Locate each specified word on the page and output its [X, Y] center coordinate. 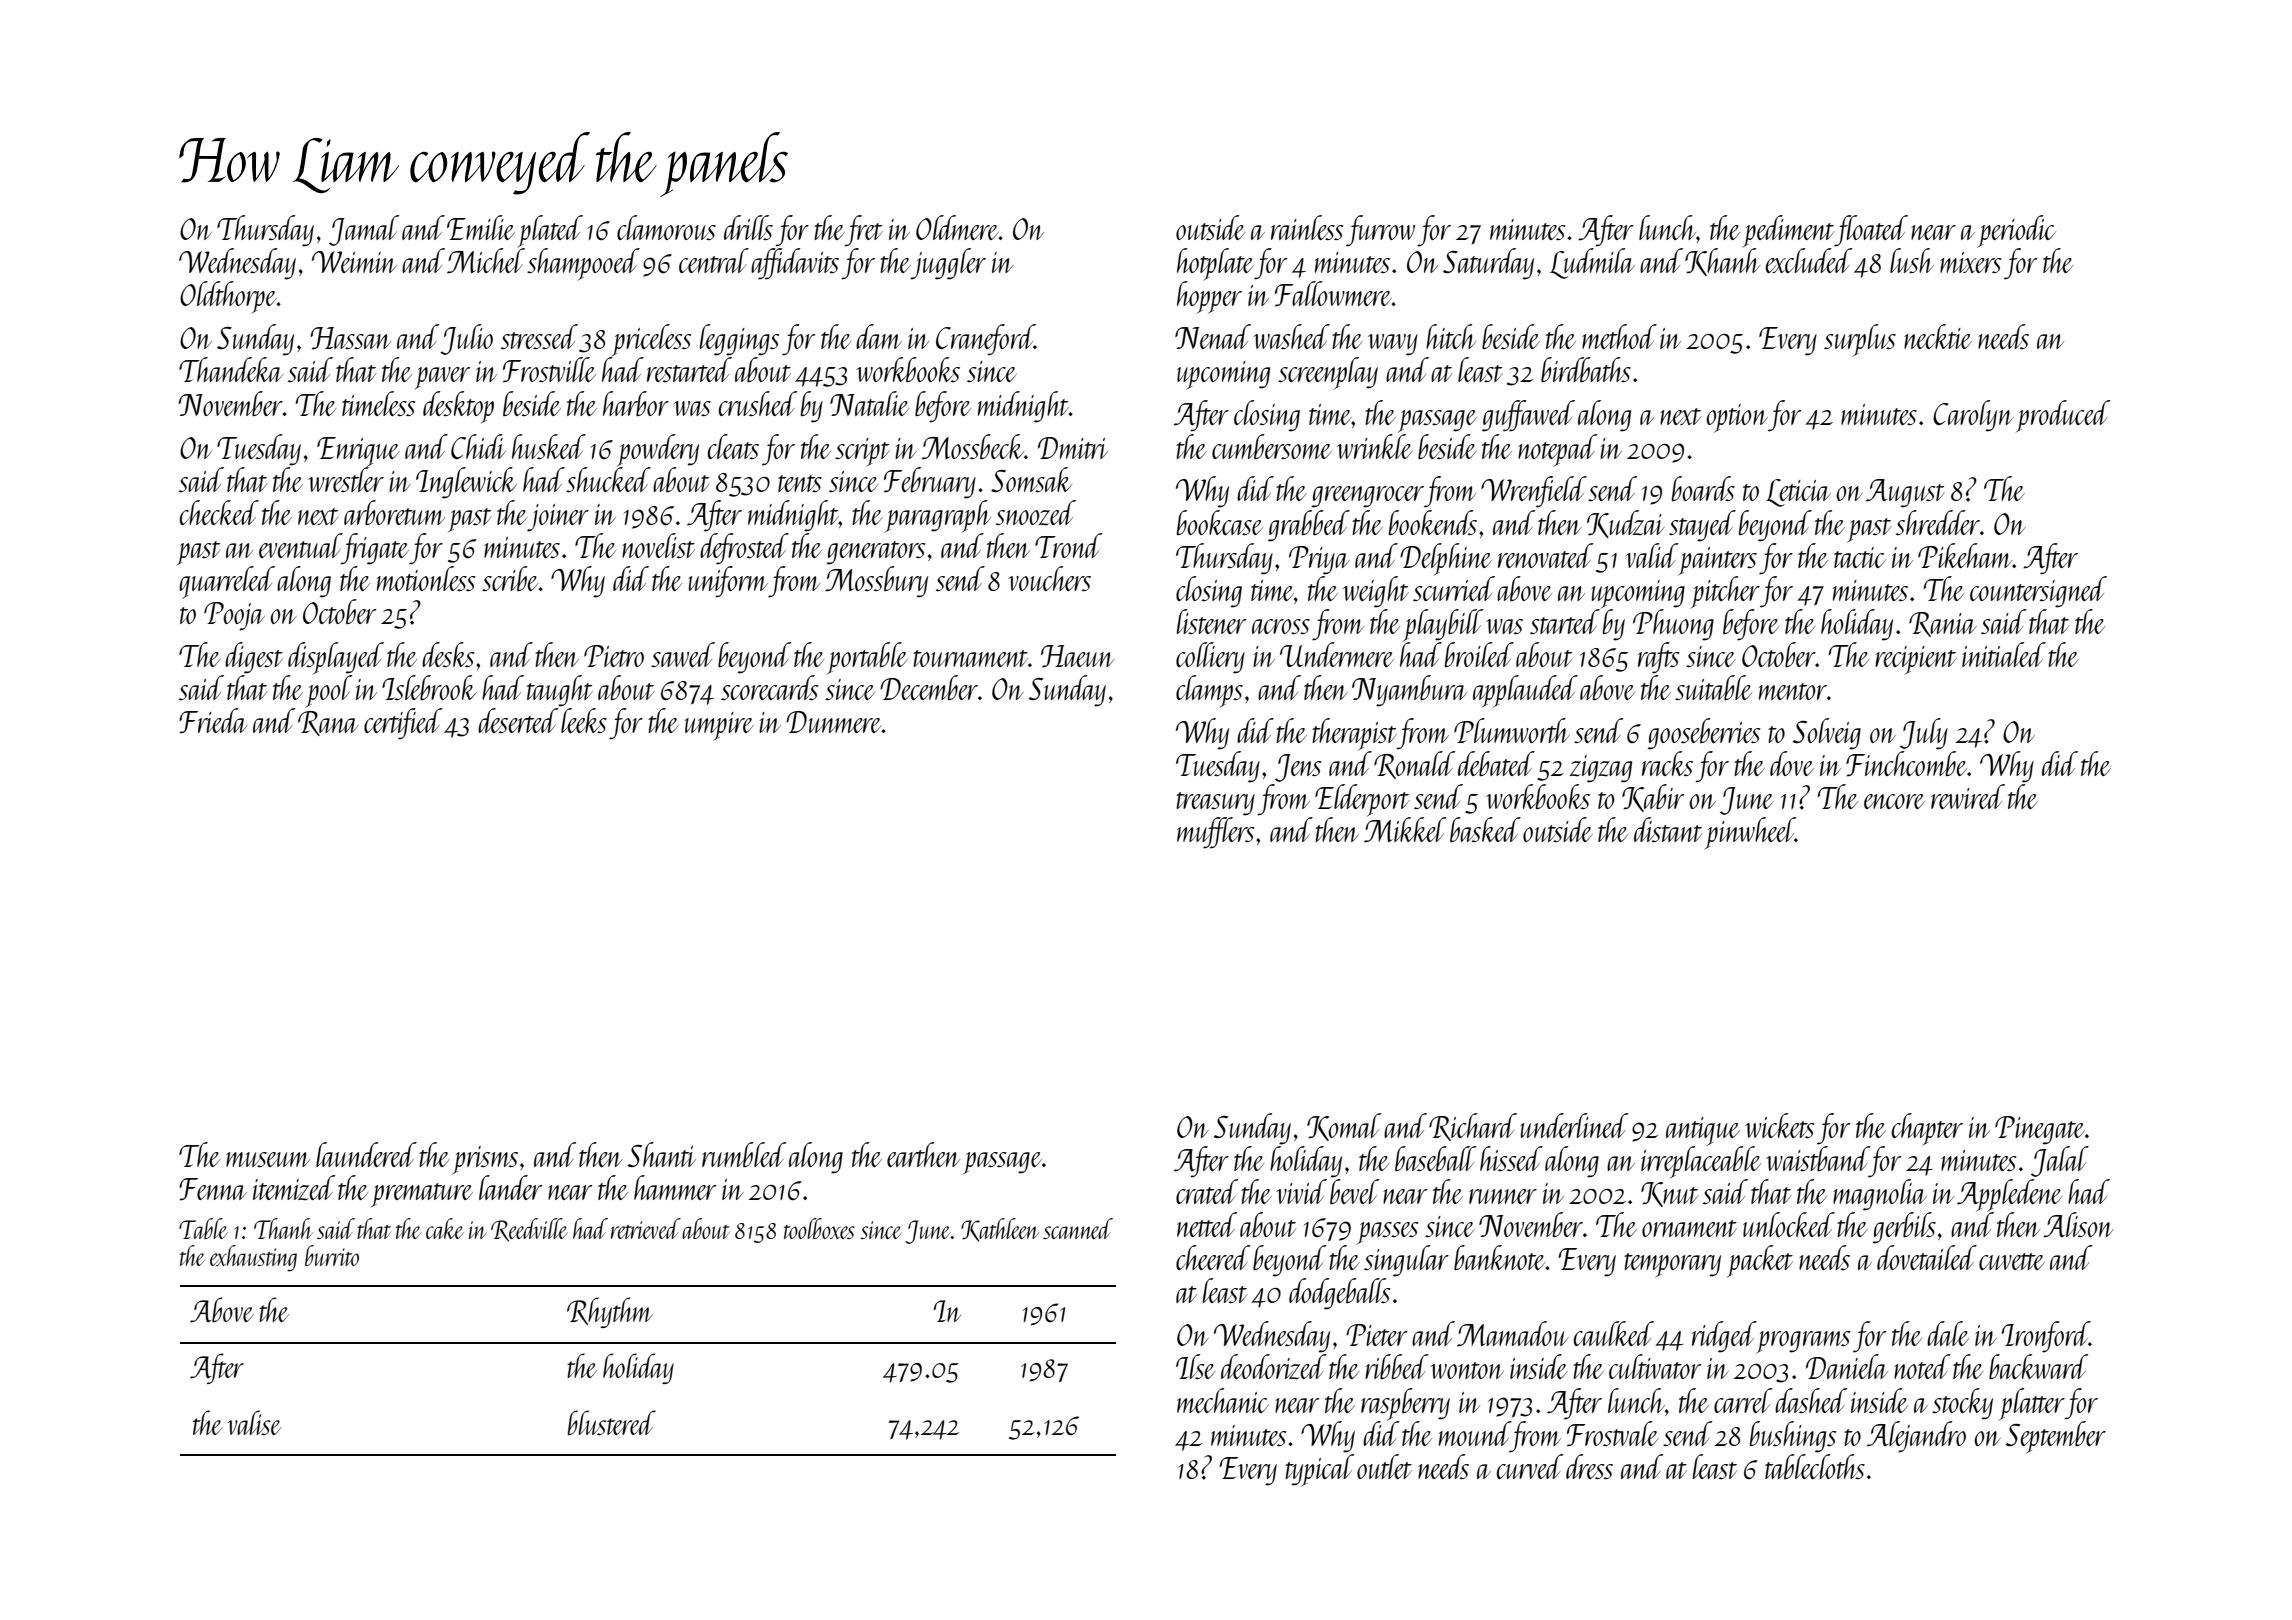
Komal [1344, 1127]
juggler [948, 264]
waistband [1817, 1158]
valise [255, 1422]
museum [268, 1159]
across [1281, 626]
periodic [2016, 231]
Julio [466, 339]
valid [1652, 555]
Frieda [213, 721]
